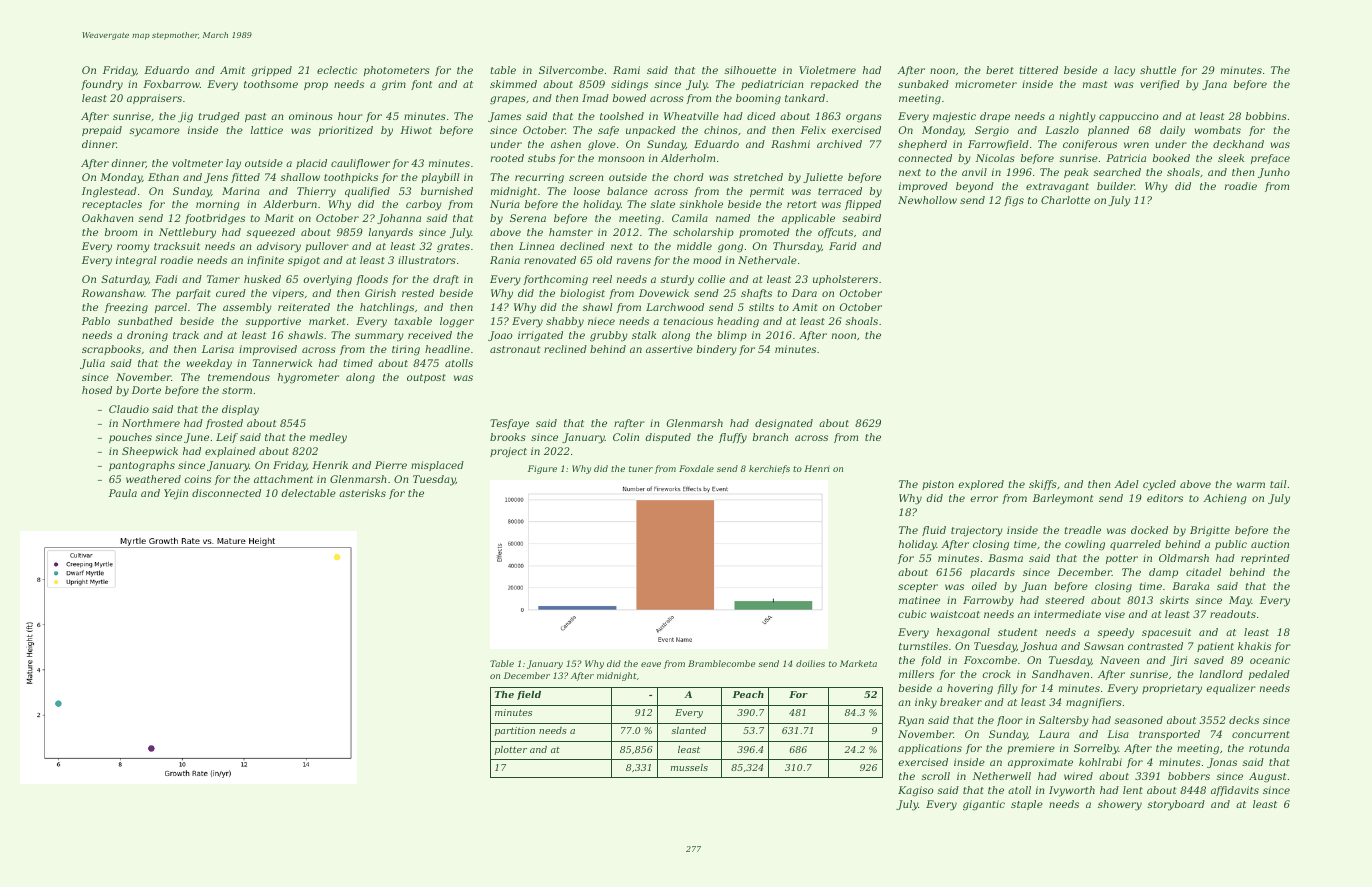 The height and width of the image is (887, 1372). Describe the element at coordinates (845, 280) in the image. I see `upholsterers` at that location.
